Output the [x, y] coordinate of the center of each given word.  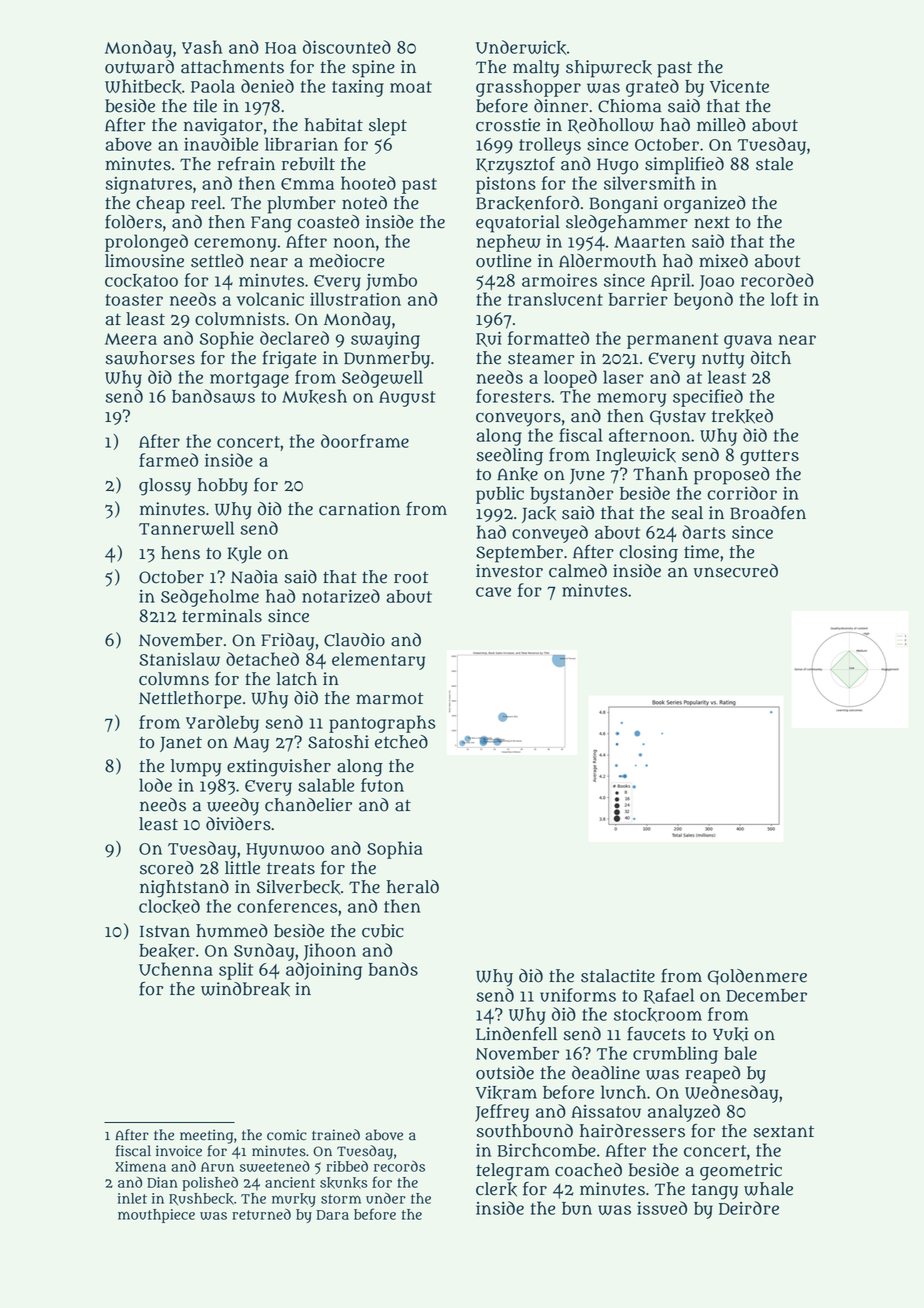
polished [210, 1184]
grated [652, 88]
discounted [347, 47]
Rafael [669, 996]
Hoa [280, 48]
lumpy [196, 768]
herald [412, 887]
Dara [332, 1215]
